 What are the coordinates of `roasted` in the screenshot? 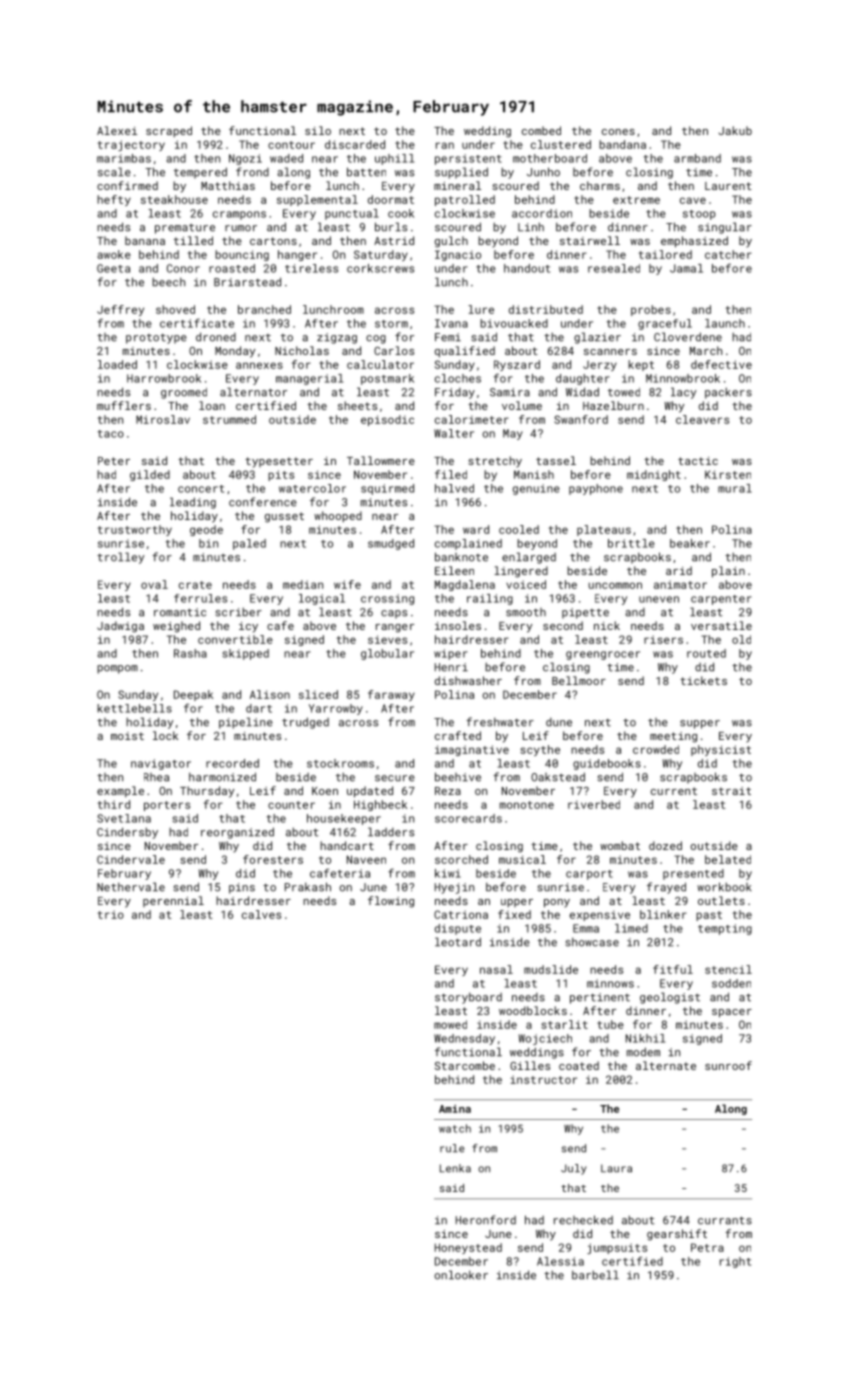 It's located at (232, 268).
